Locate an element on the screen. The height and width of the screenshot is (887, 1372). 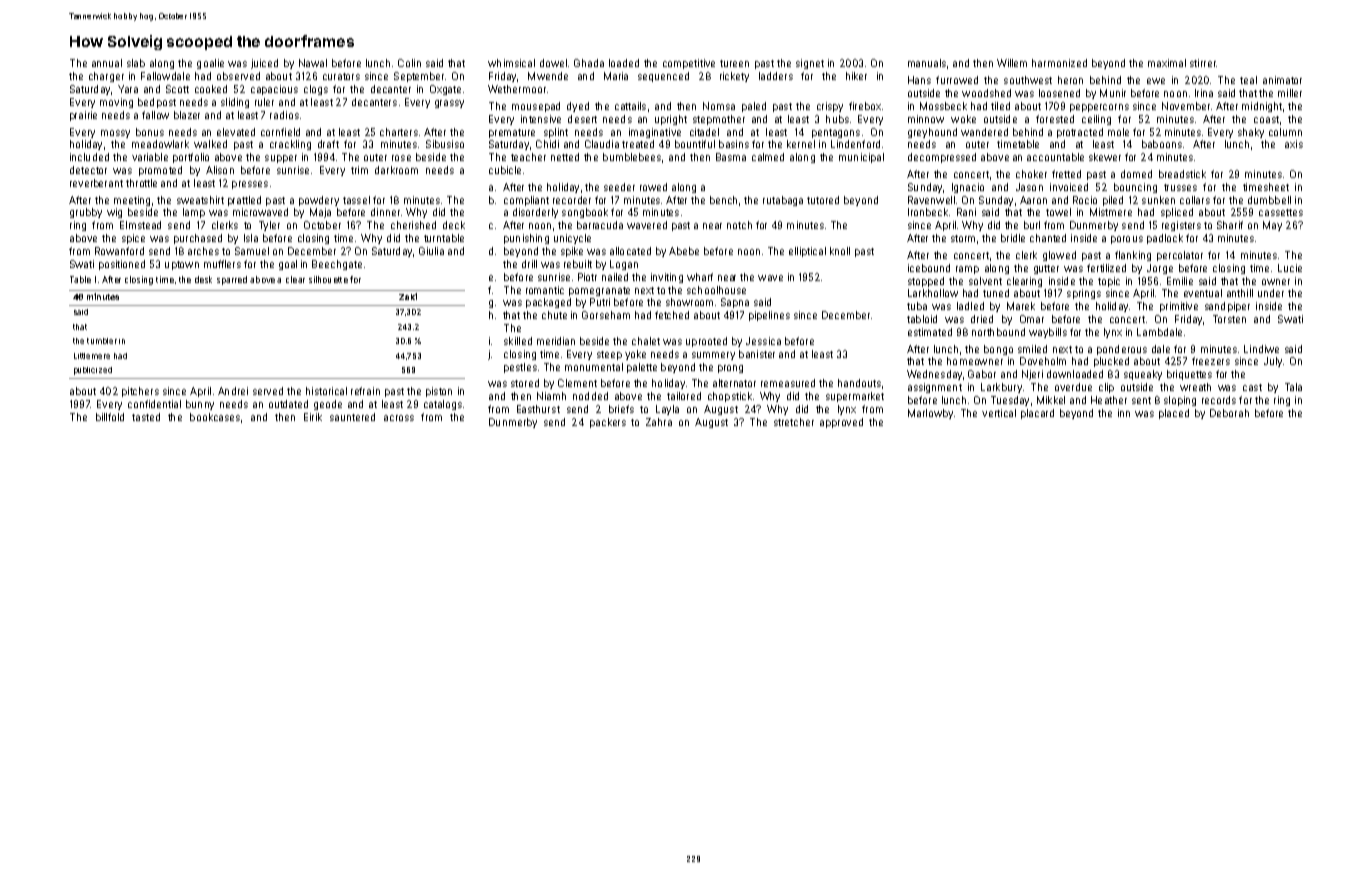
throttle is located at coordinates (141, 183).
